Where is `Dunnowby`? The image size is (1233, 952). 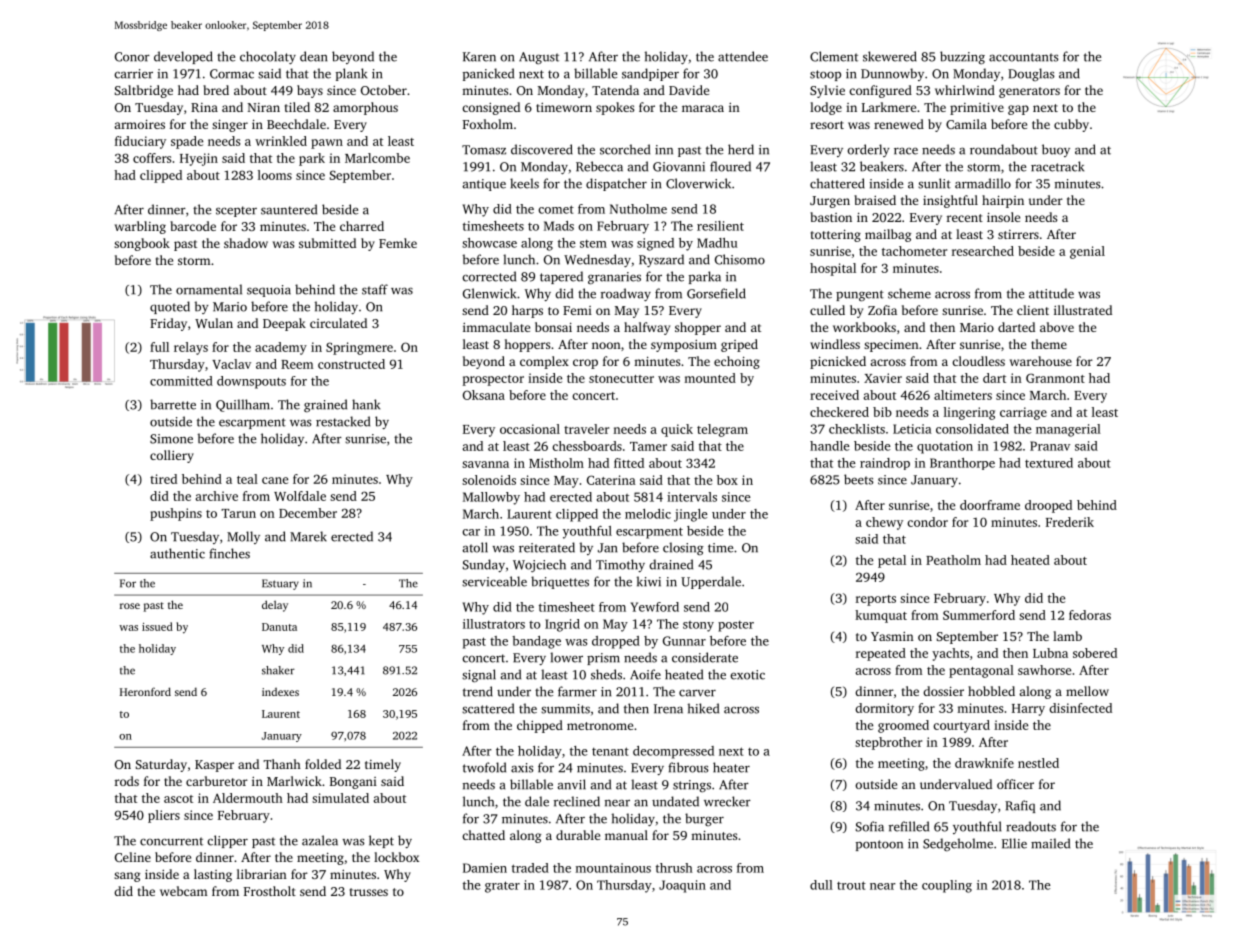
Dunnowby is located at coordinates (892, 74).
